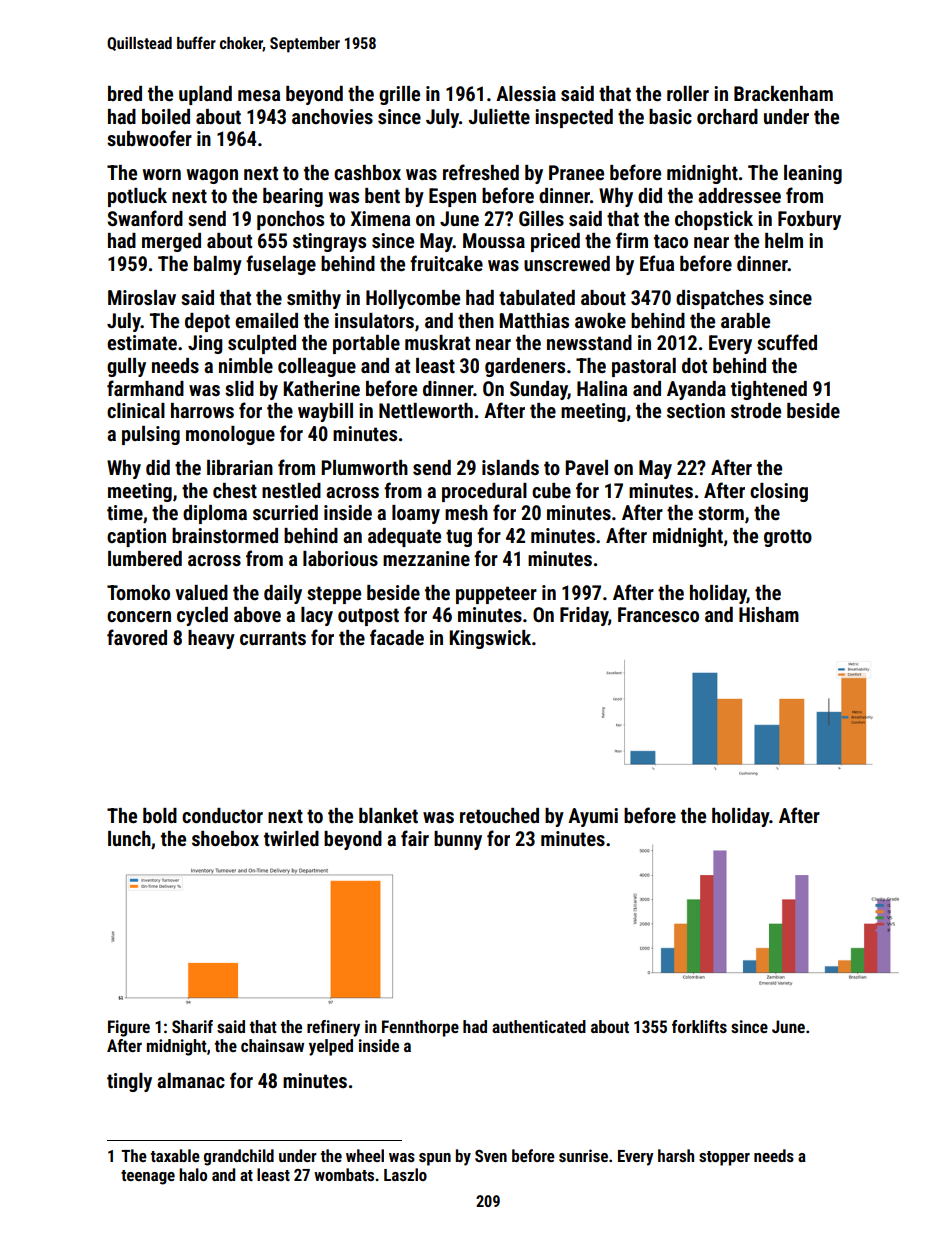  I want to click on Brackenham, so click(783, 93).
